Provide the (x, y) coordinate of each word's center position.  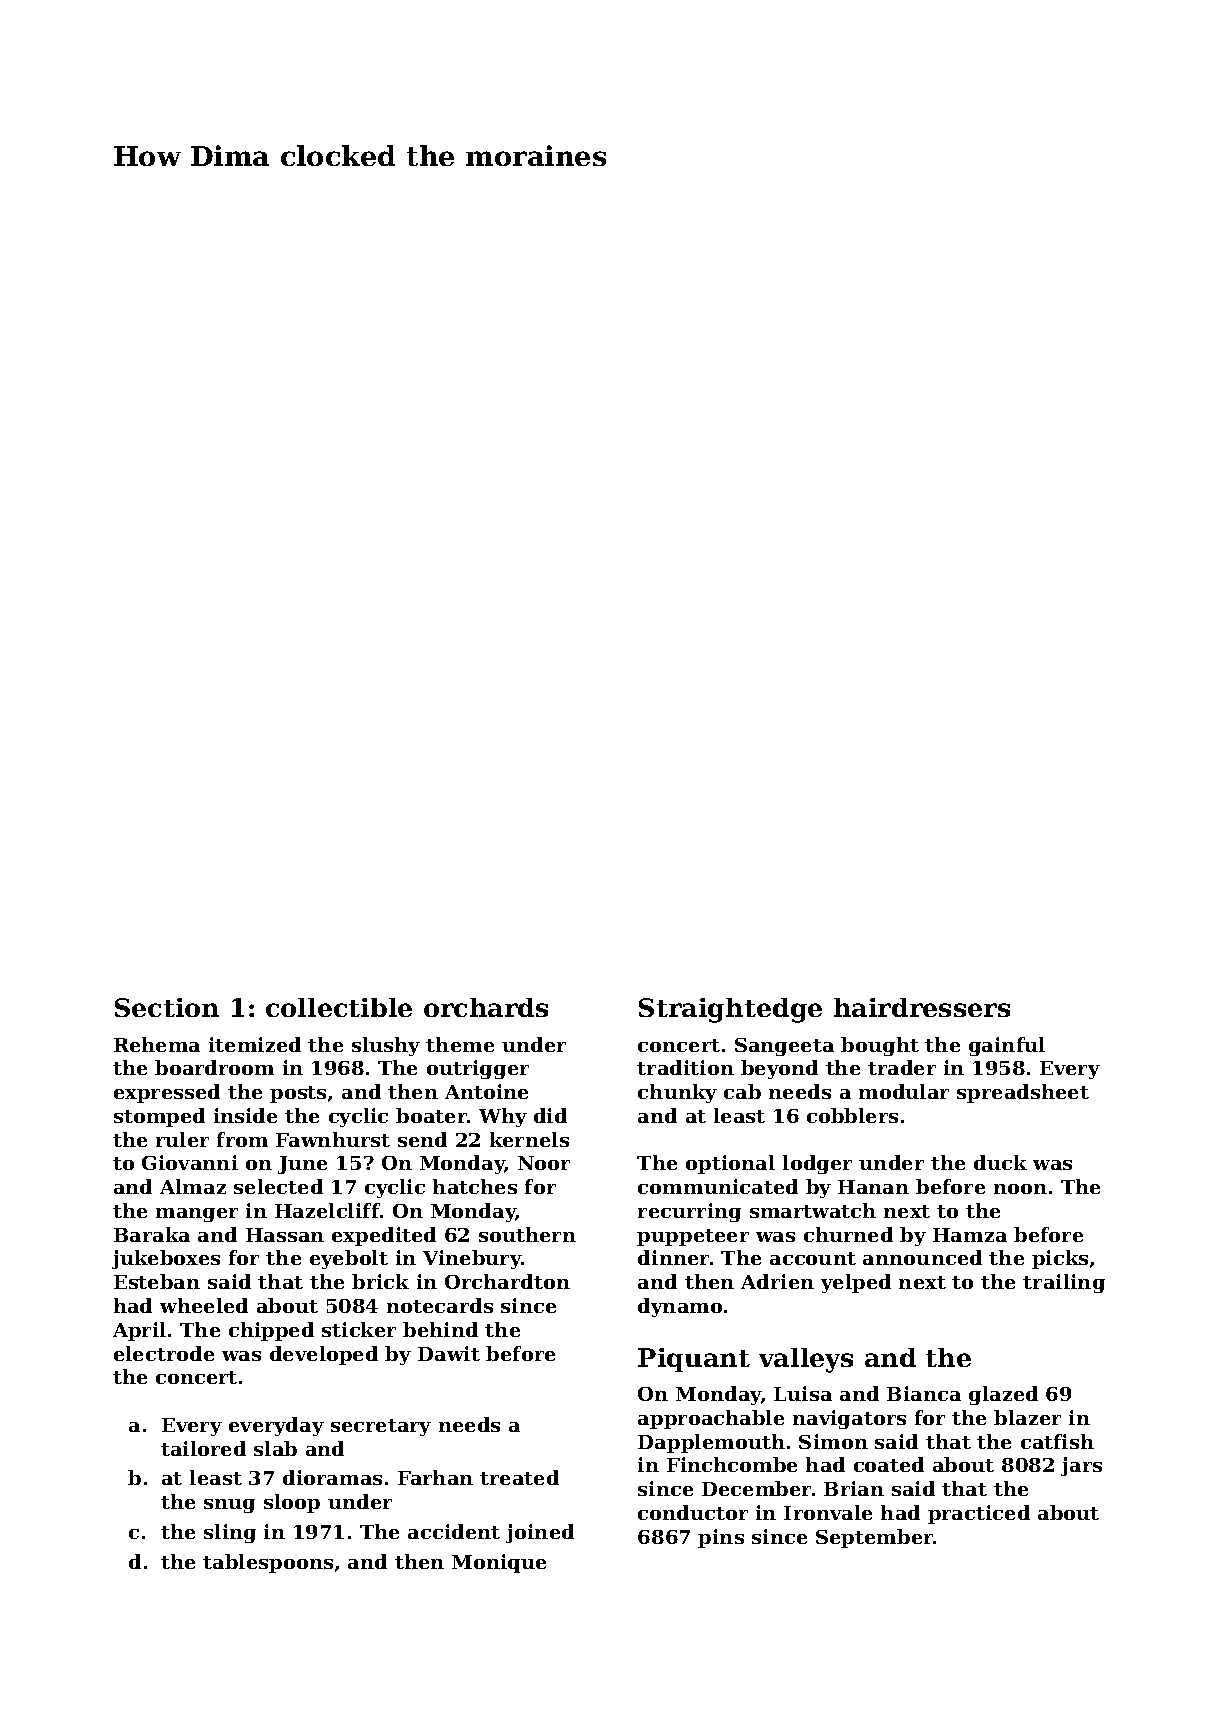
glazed (1003, 1395)
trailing (1064, 1283)
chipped (271, 1331)
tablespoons (268, 1563)
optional (730, 1164)
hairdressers (922, 1007)
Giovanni (190, 1162)
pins (721, 1538)
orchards (486, 1007)
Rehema (157, 1044)
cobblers (852, 1115)
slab (275, 1448)
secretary (381, 1427)
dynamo (680, 1307)
